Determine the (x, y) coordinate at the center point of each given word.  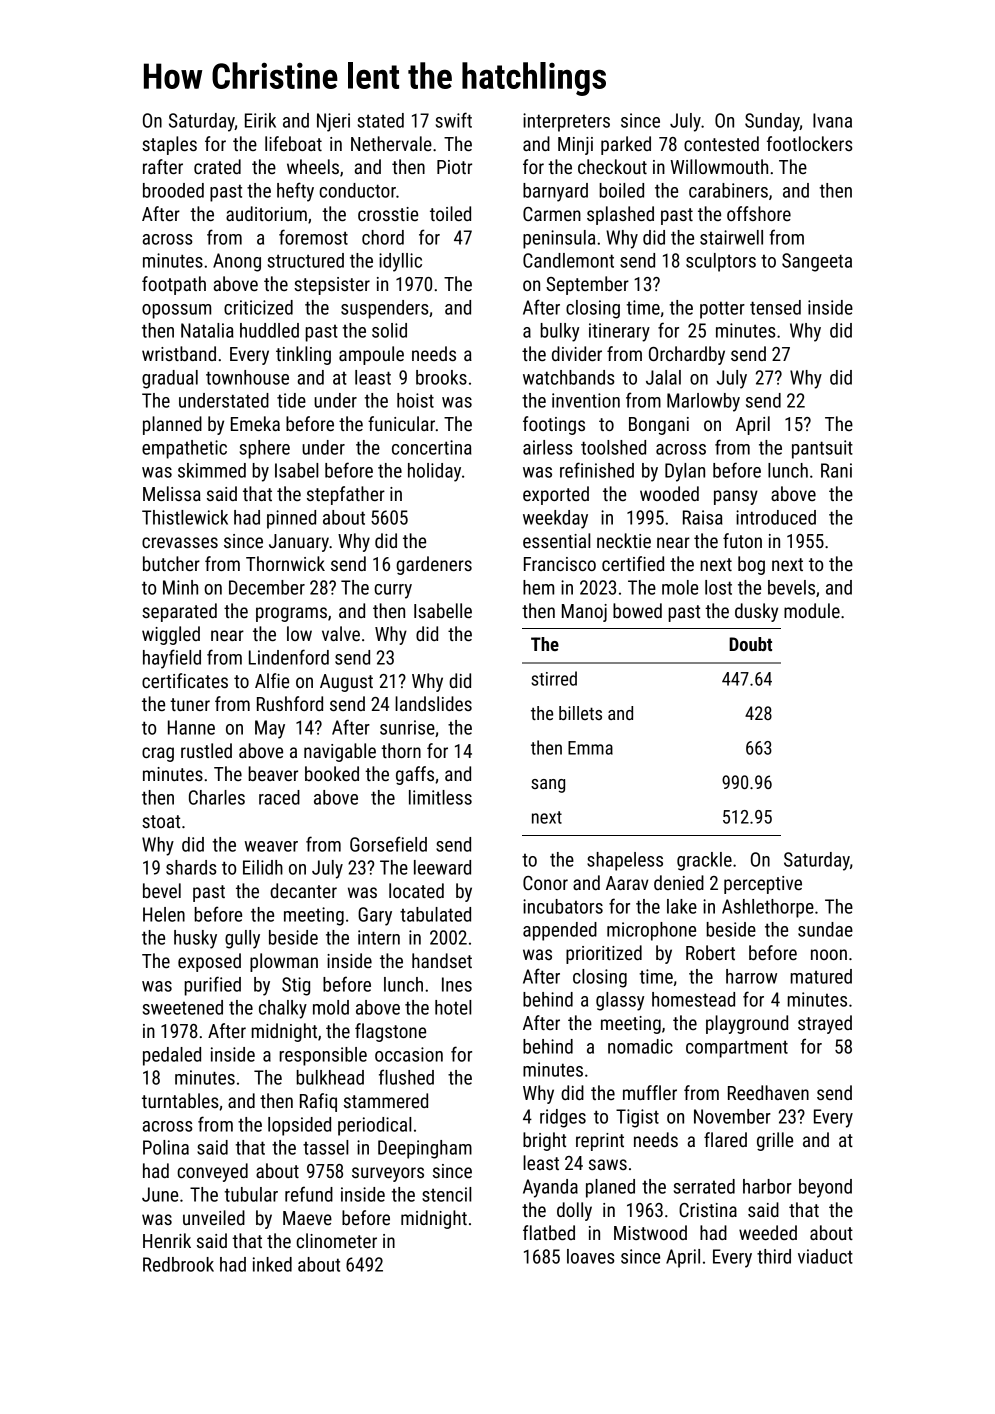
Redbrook (178, 1264)
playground (747, 1024)
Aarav (627, 883)
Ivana (832, 120)
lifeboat (293, 143)
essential (557, 540)
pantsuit (822, 449)
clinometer (336, 1240)
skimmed (212, 470)
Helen (164, 914)
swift (454, 120)
